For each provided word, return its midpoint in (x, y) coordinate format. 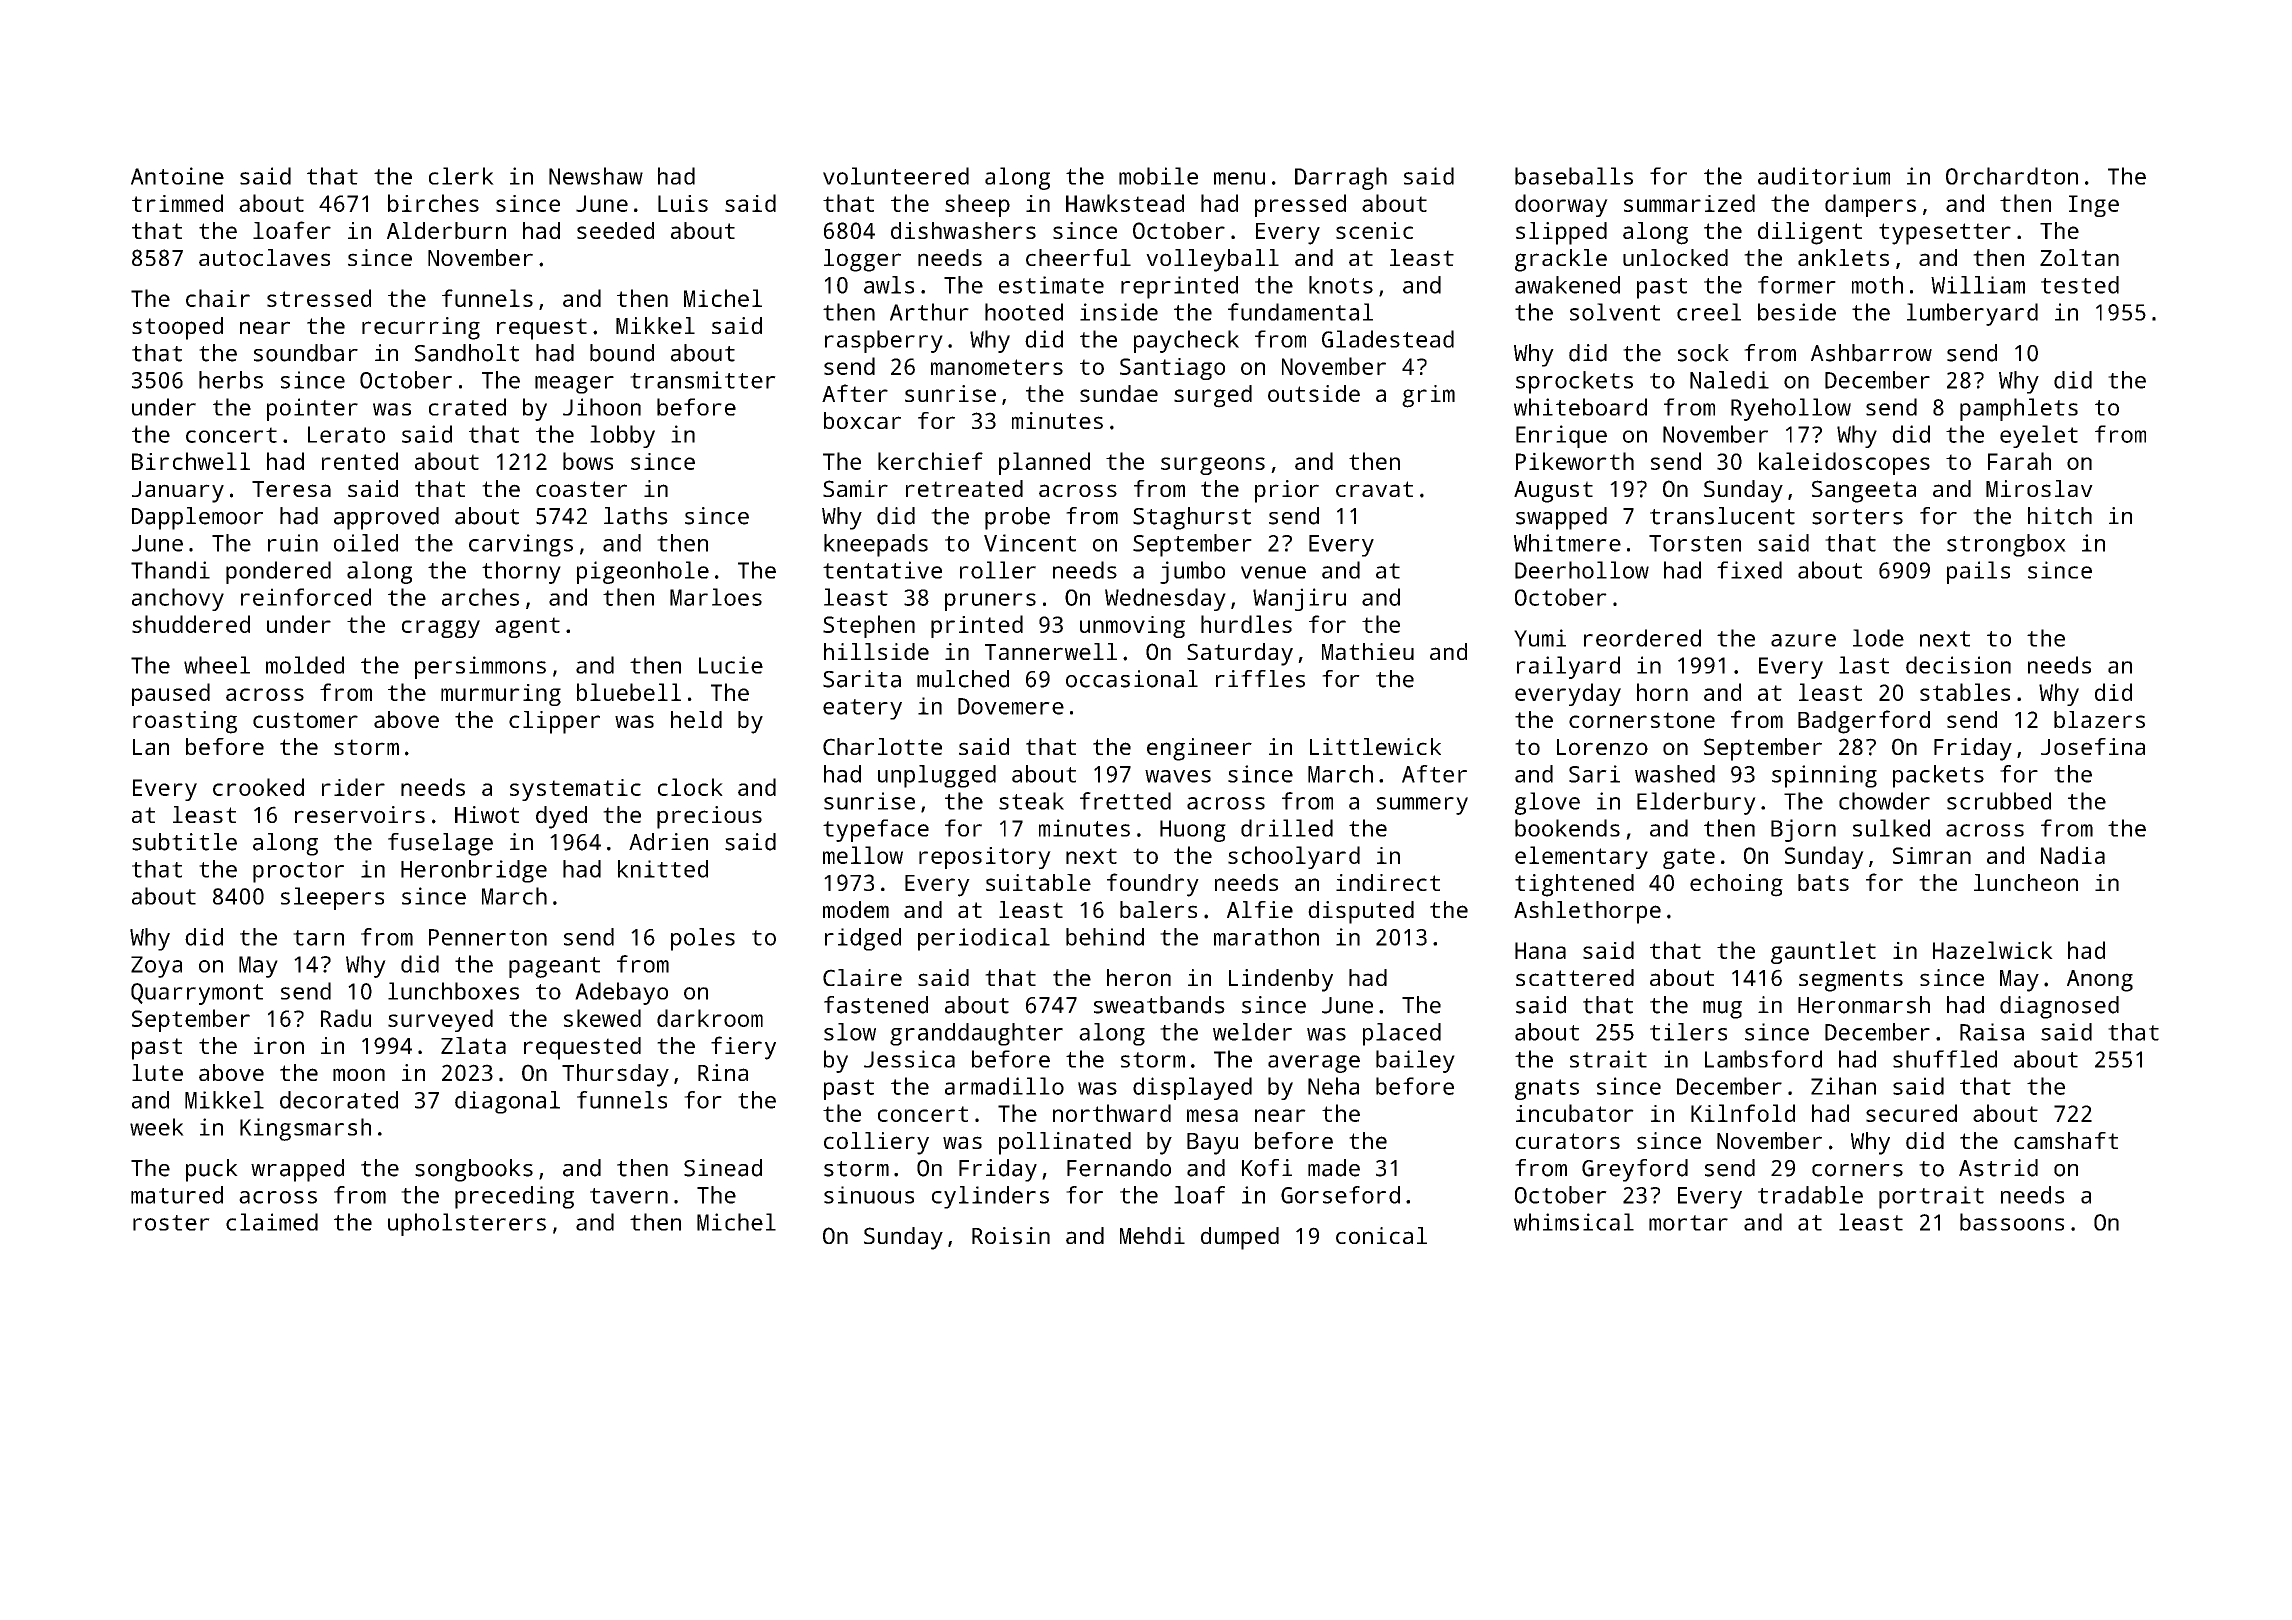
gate (1689, 858)
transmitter (703, 380)
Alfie (1260, 909)
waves (1178, 776)
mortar (1688, 1223)
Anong (2100, 981)
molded (305, 665)
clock (690, 787)
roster (171, 1223)
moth (1877, 285)
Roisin (1011, 1235)
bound (622, 353)
